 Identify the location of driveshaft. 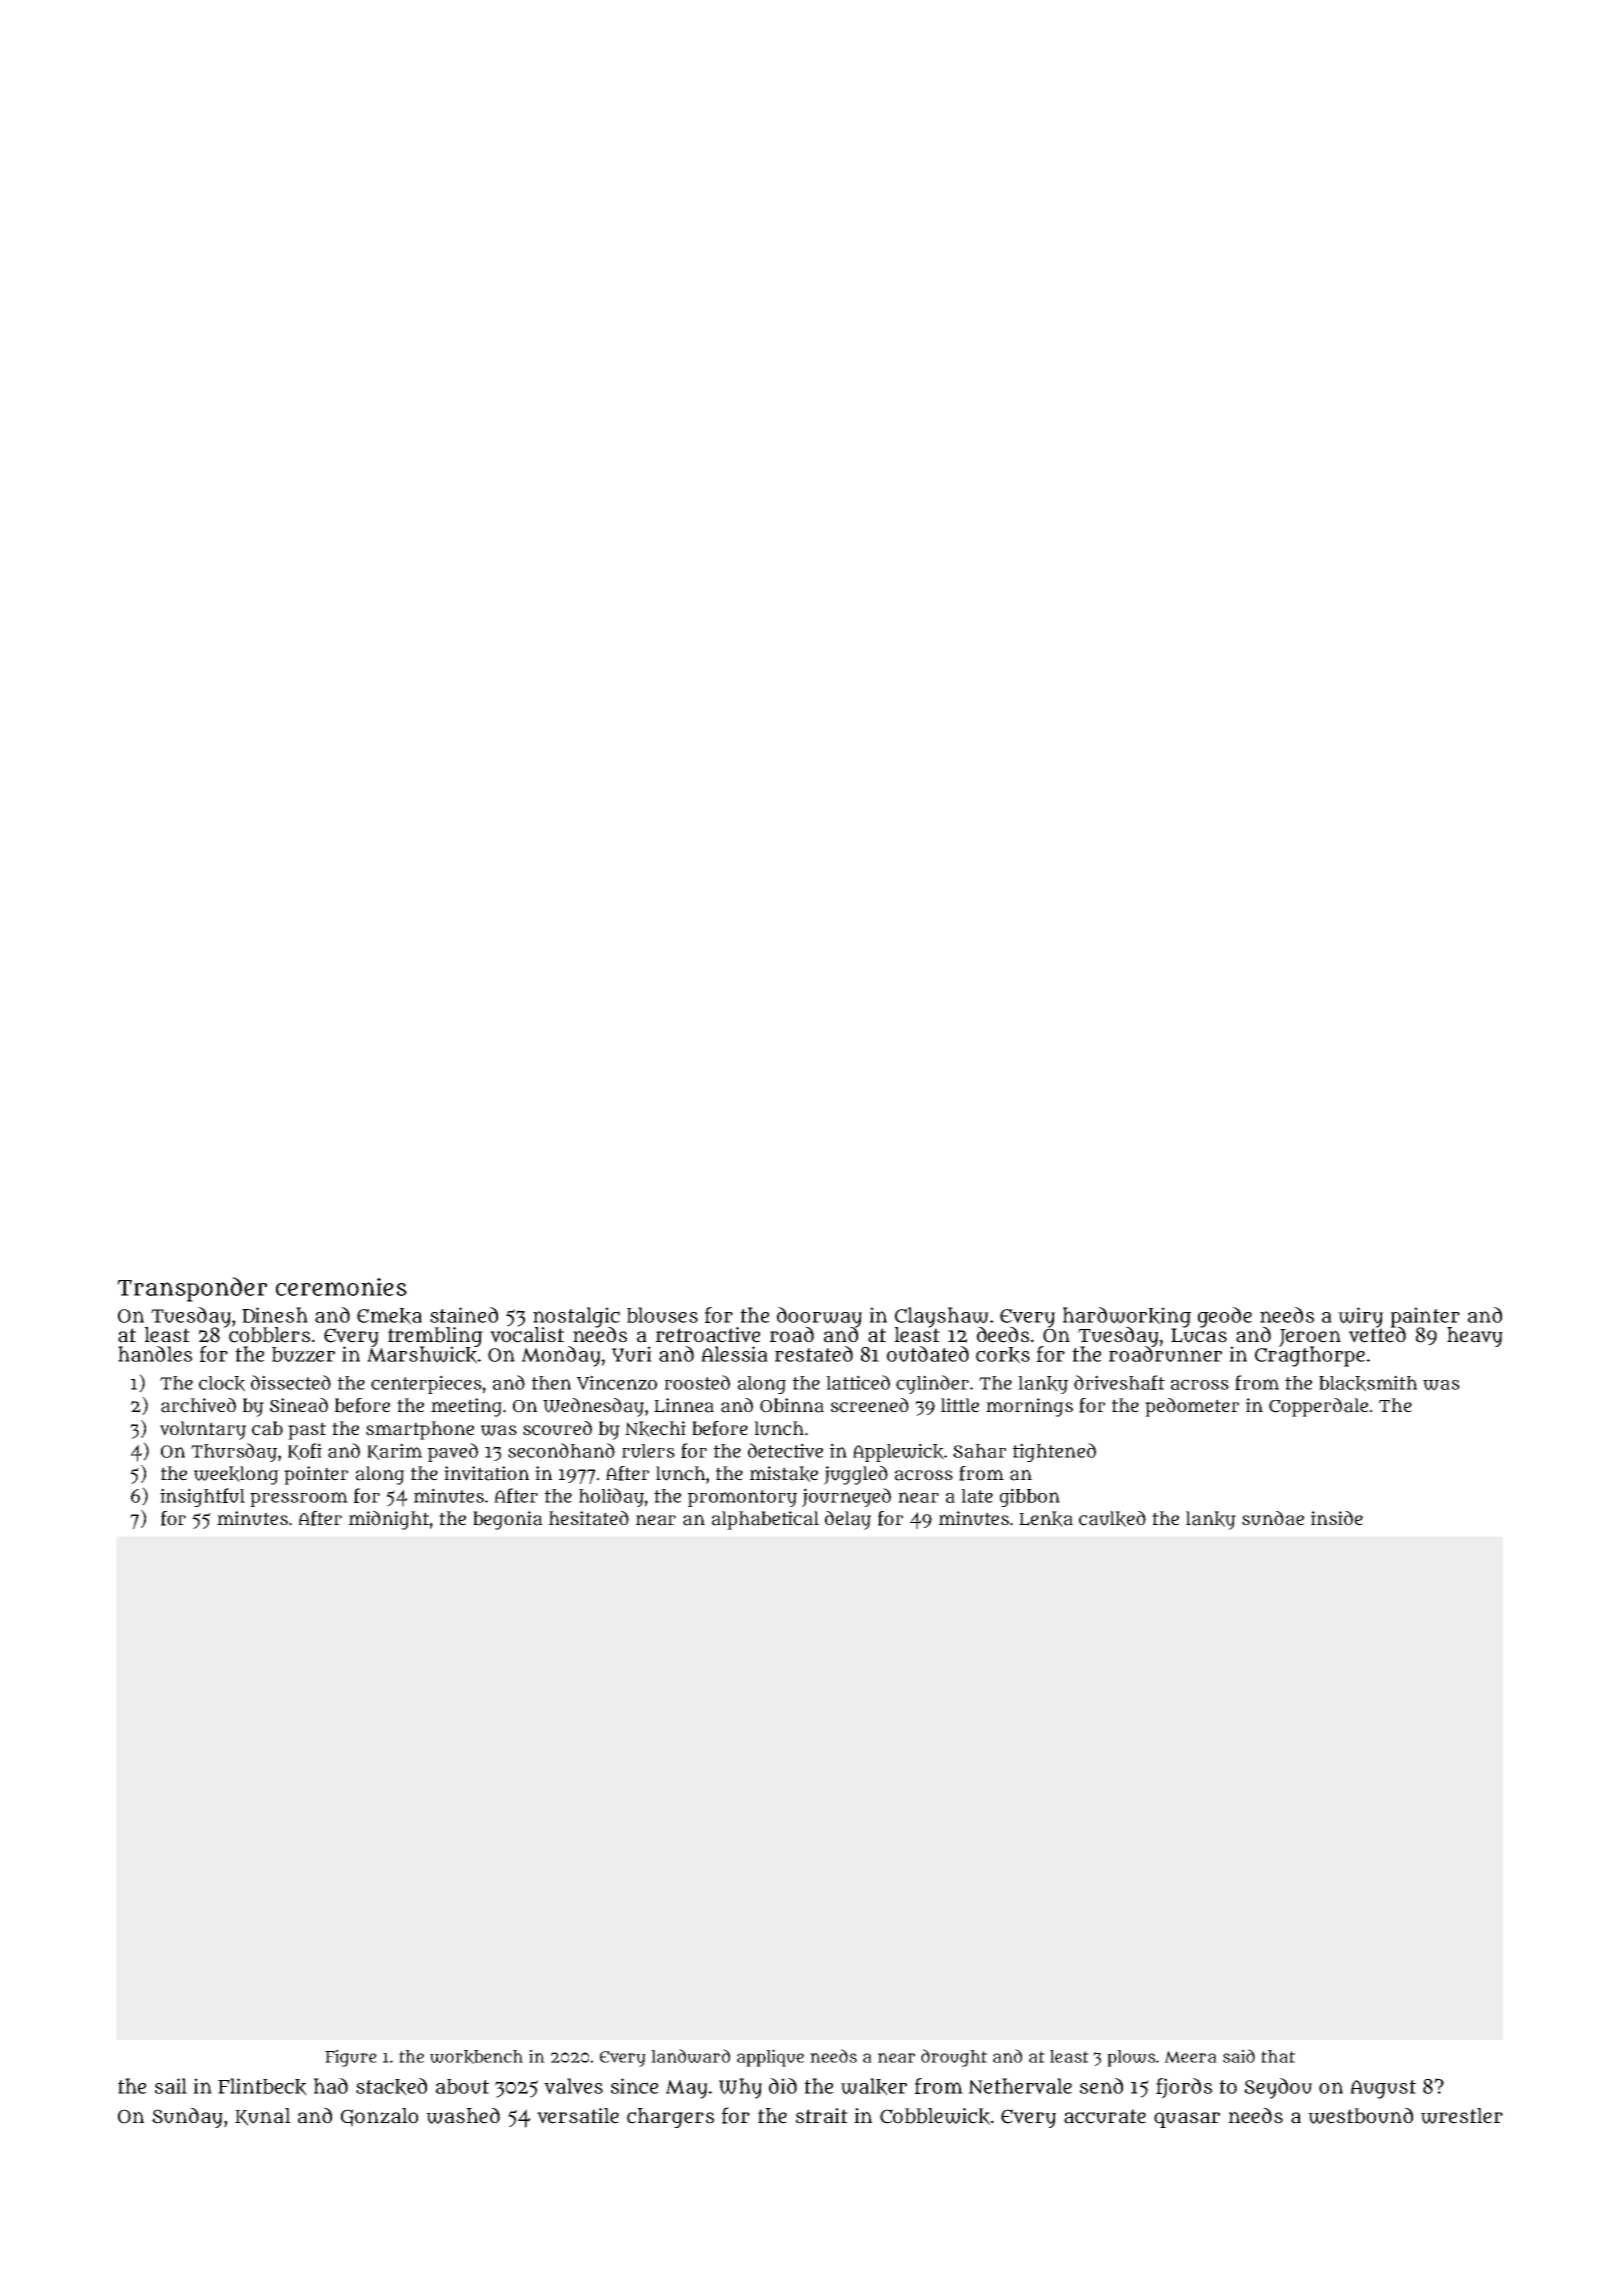
(1119, 1382).
